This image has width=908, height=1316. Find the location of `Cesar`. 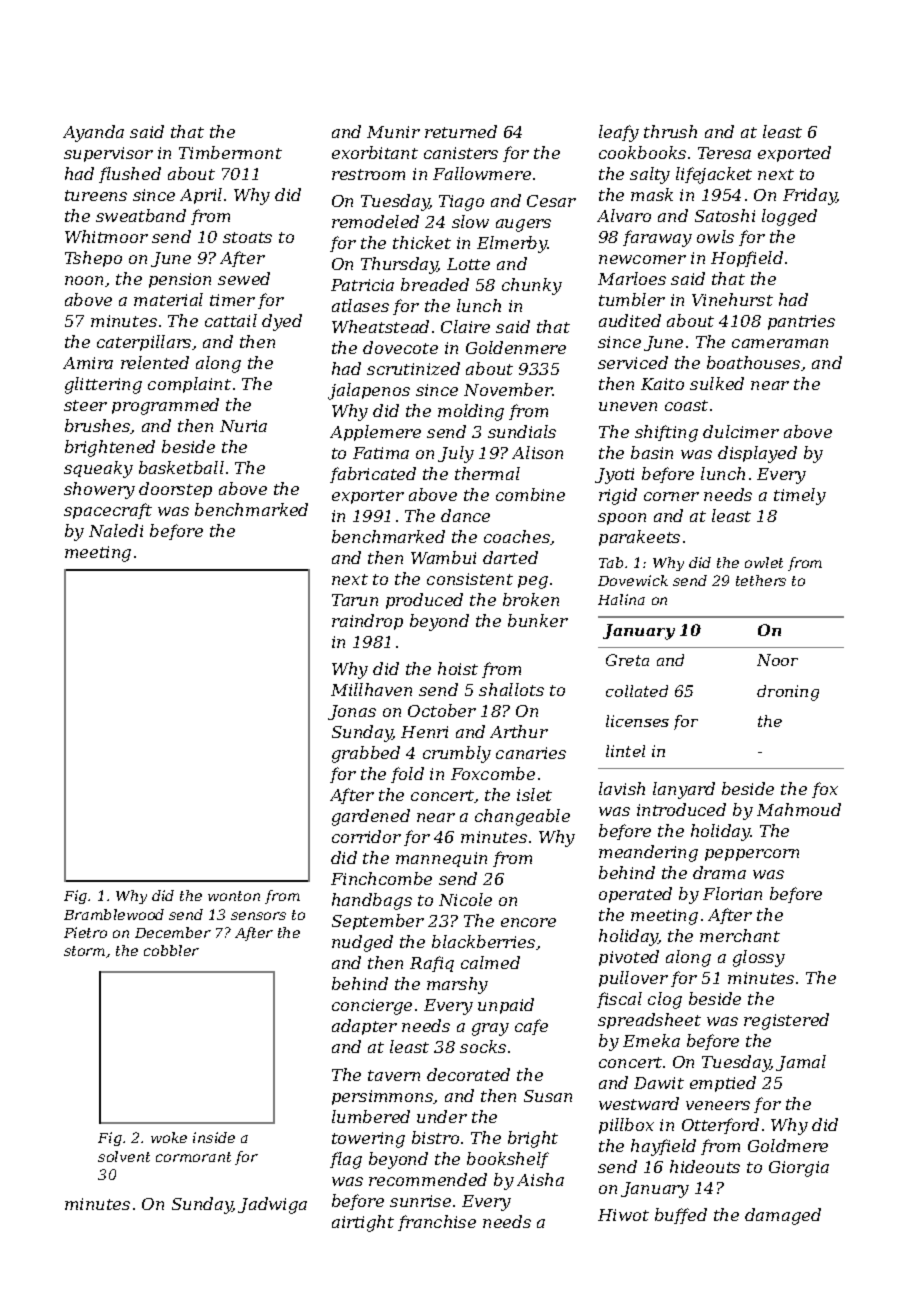

Cesar is located at coordinates (551, 201).
